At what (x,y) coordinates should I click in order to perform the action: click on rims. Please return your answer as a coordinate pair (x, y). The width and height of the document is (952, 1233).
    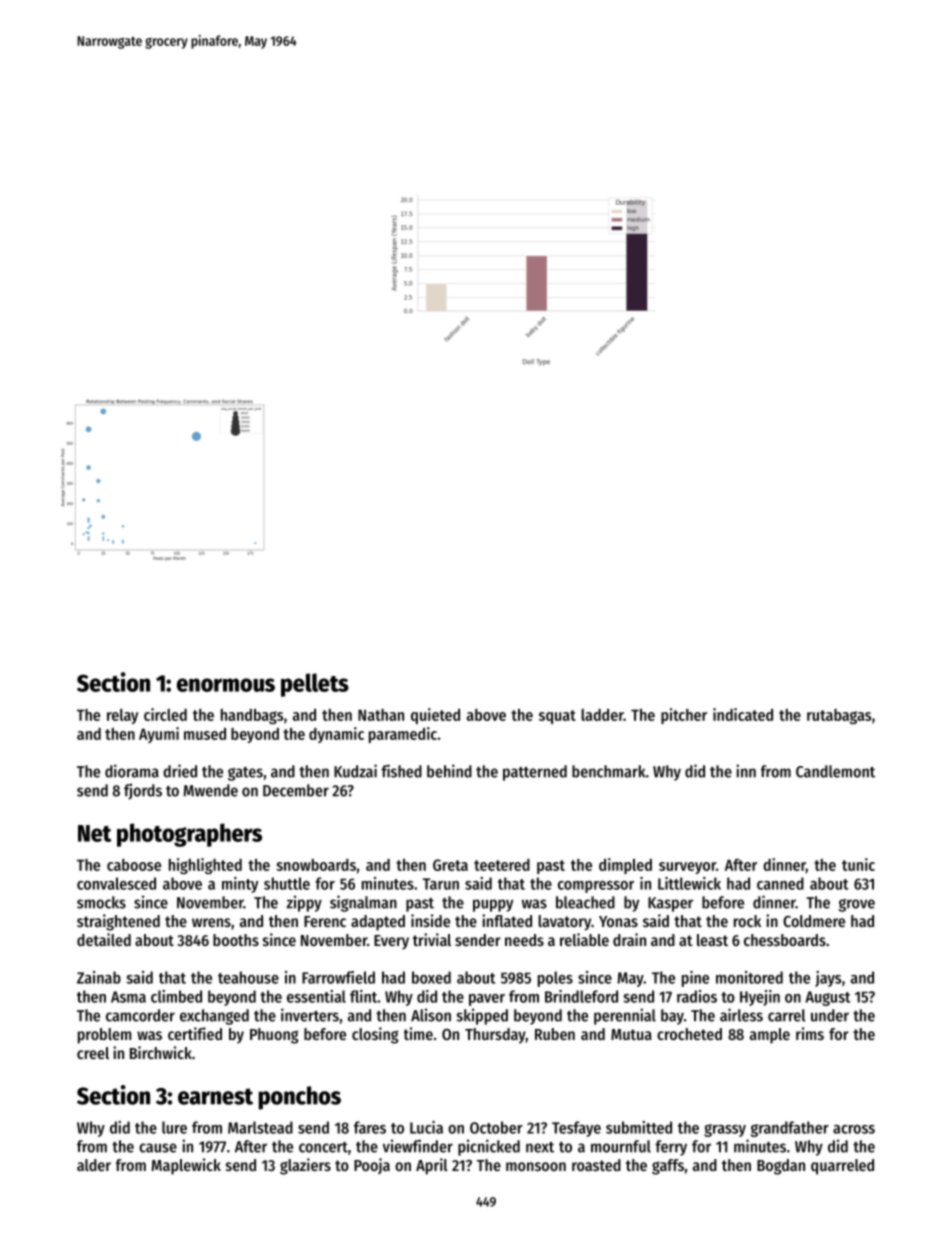
    Looking at the image, I should click on (810, 1033).
